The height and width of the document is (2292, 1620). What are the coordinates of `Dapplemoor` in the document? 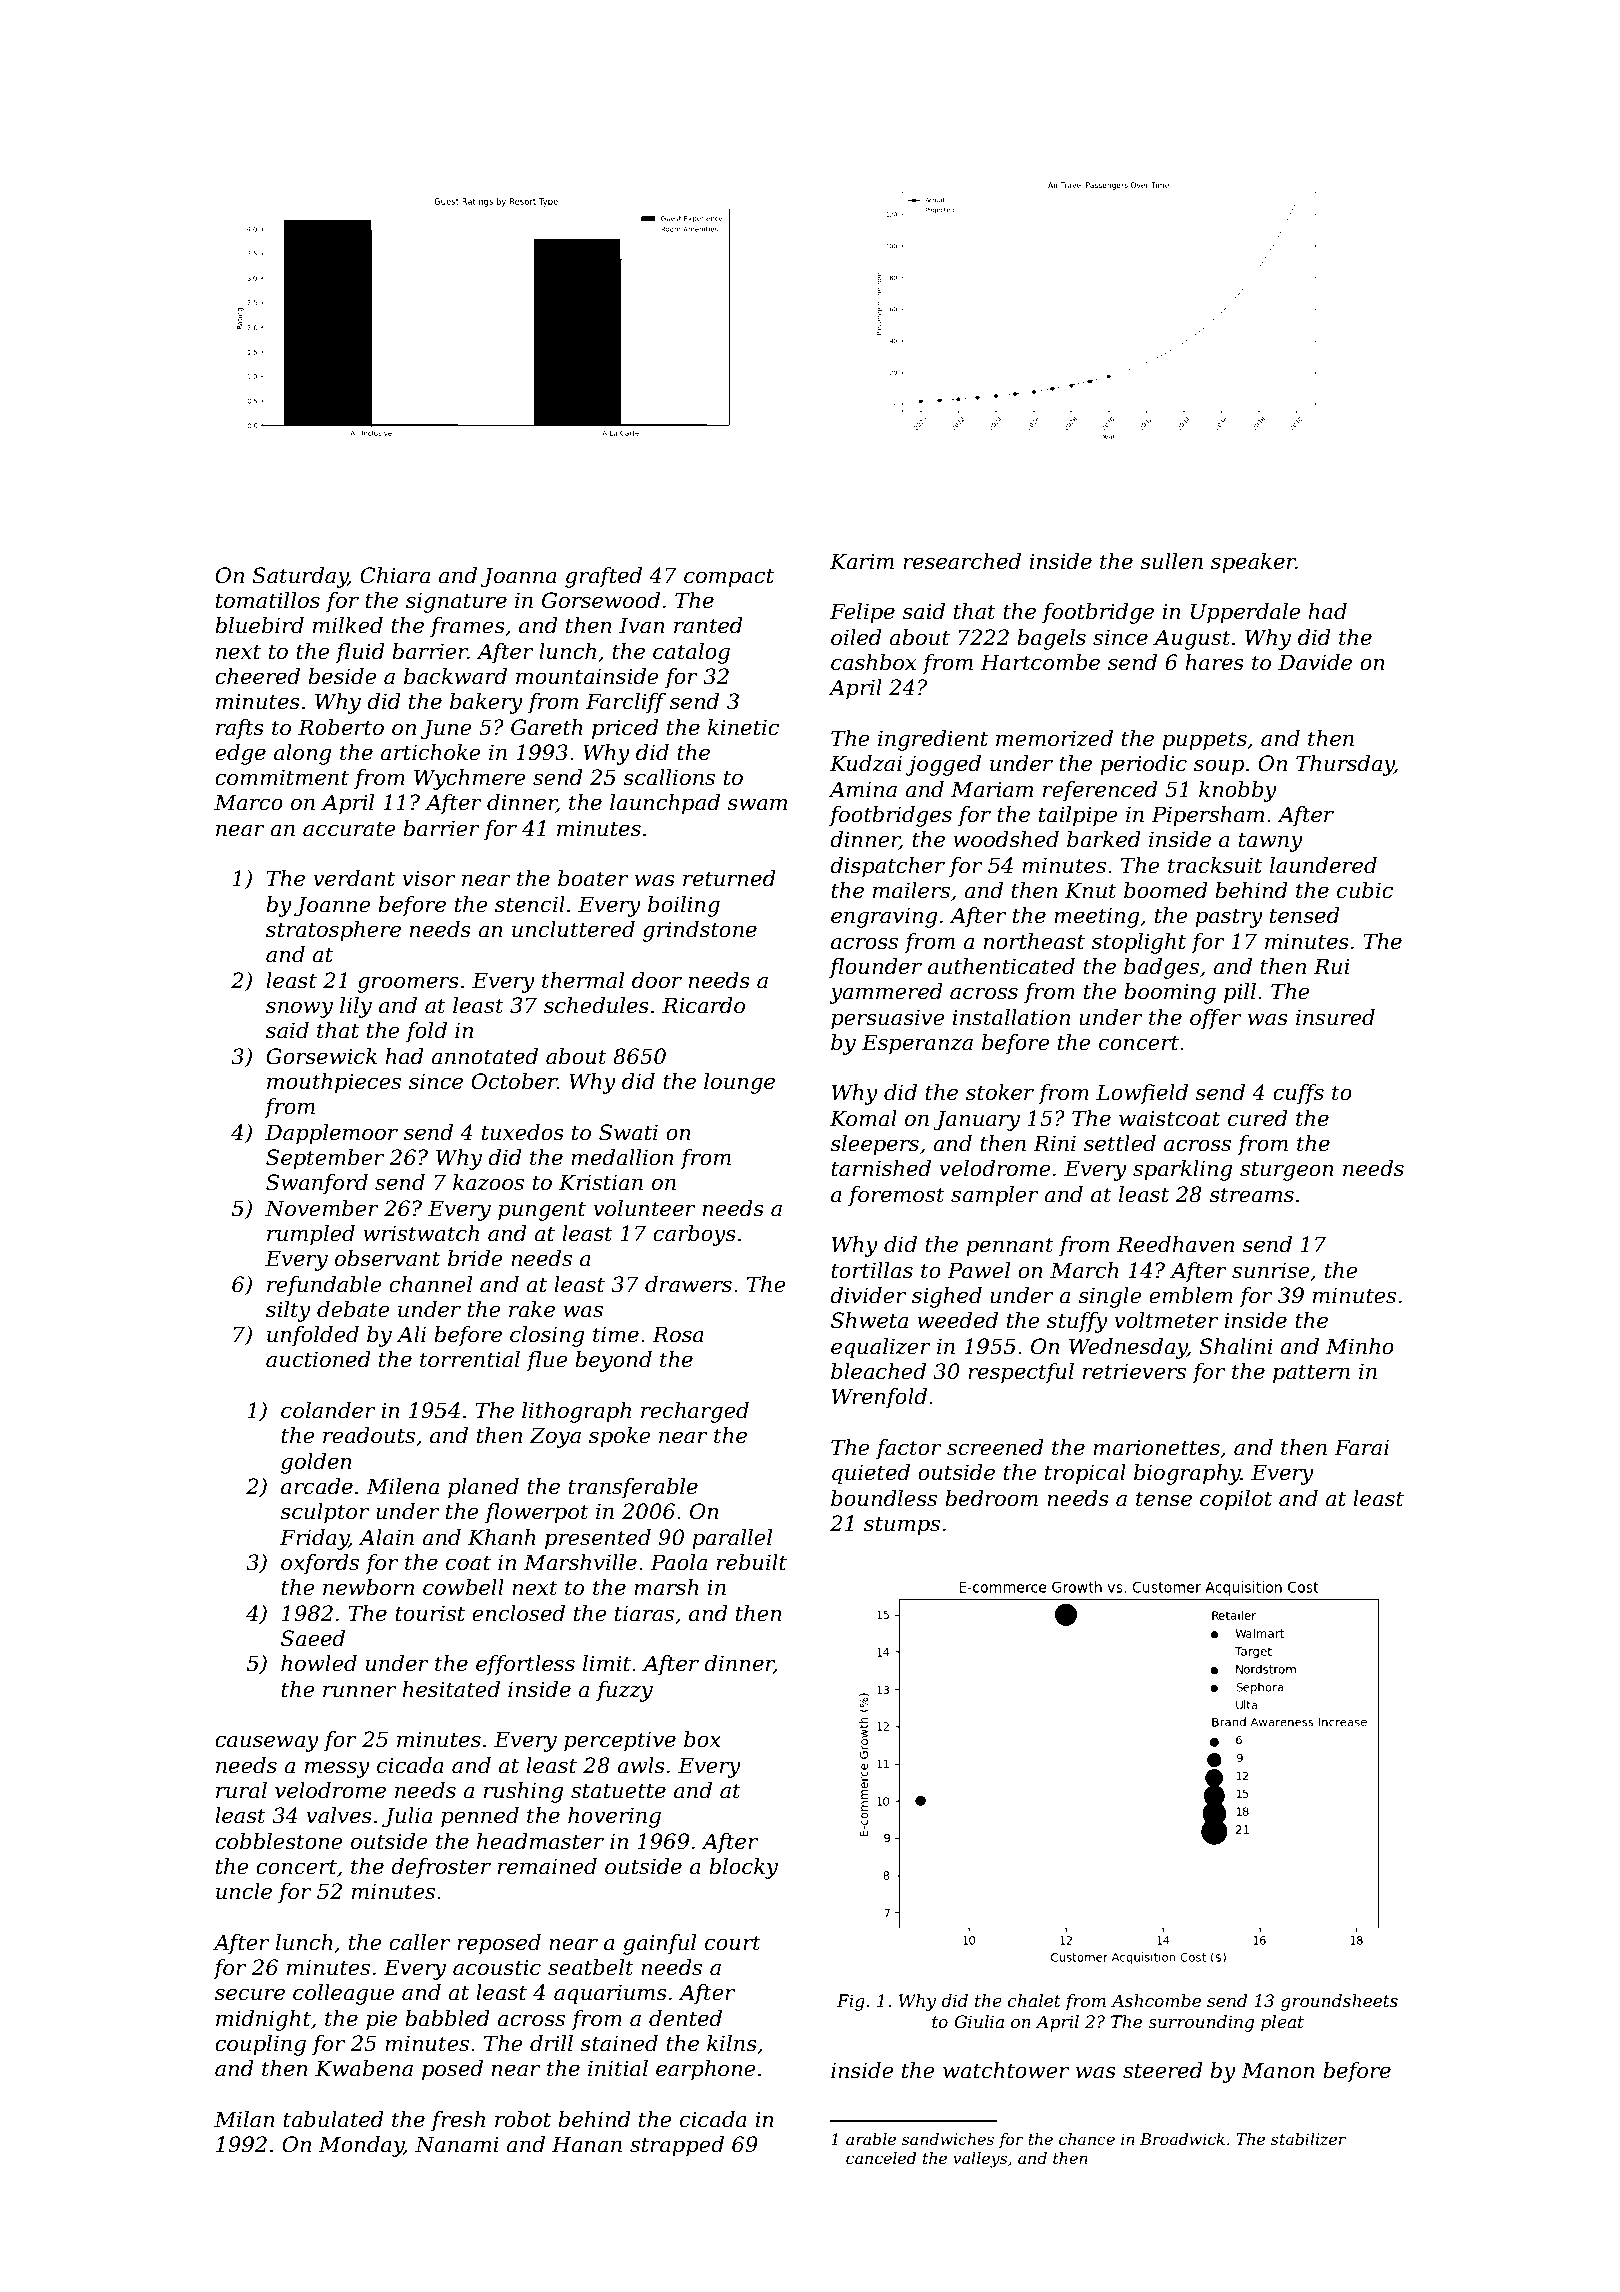 It's located at (331, 1134).
